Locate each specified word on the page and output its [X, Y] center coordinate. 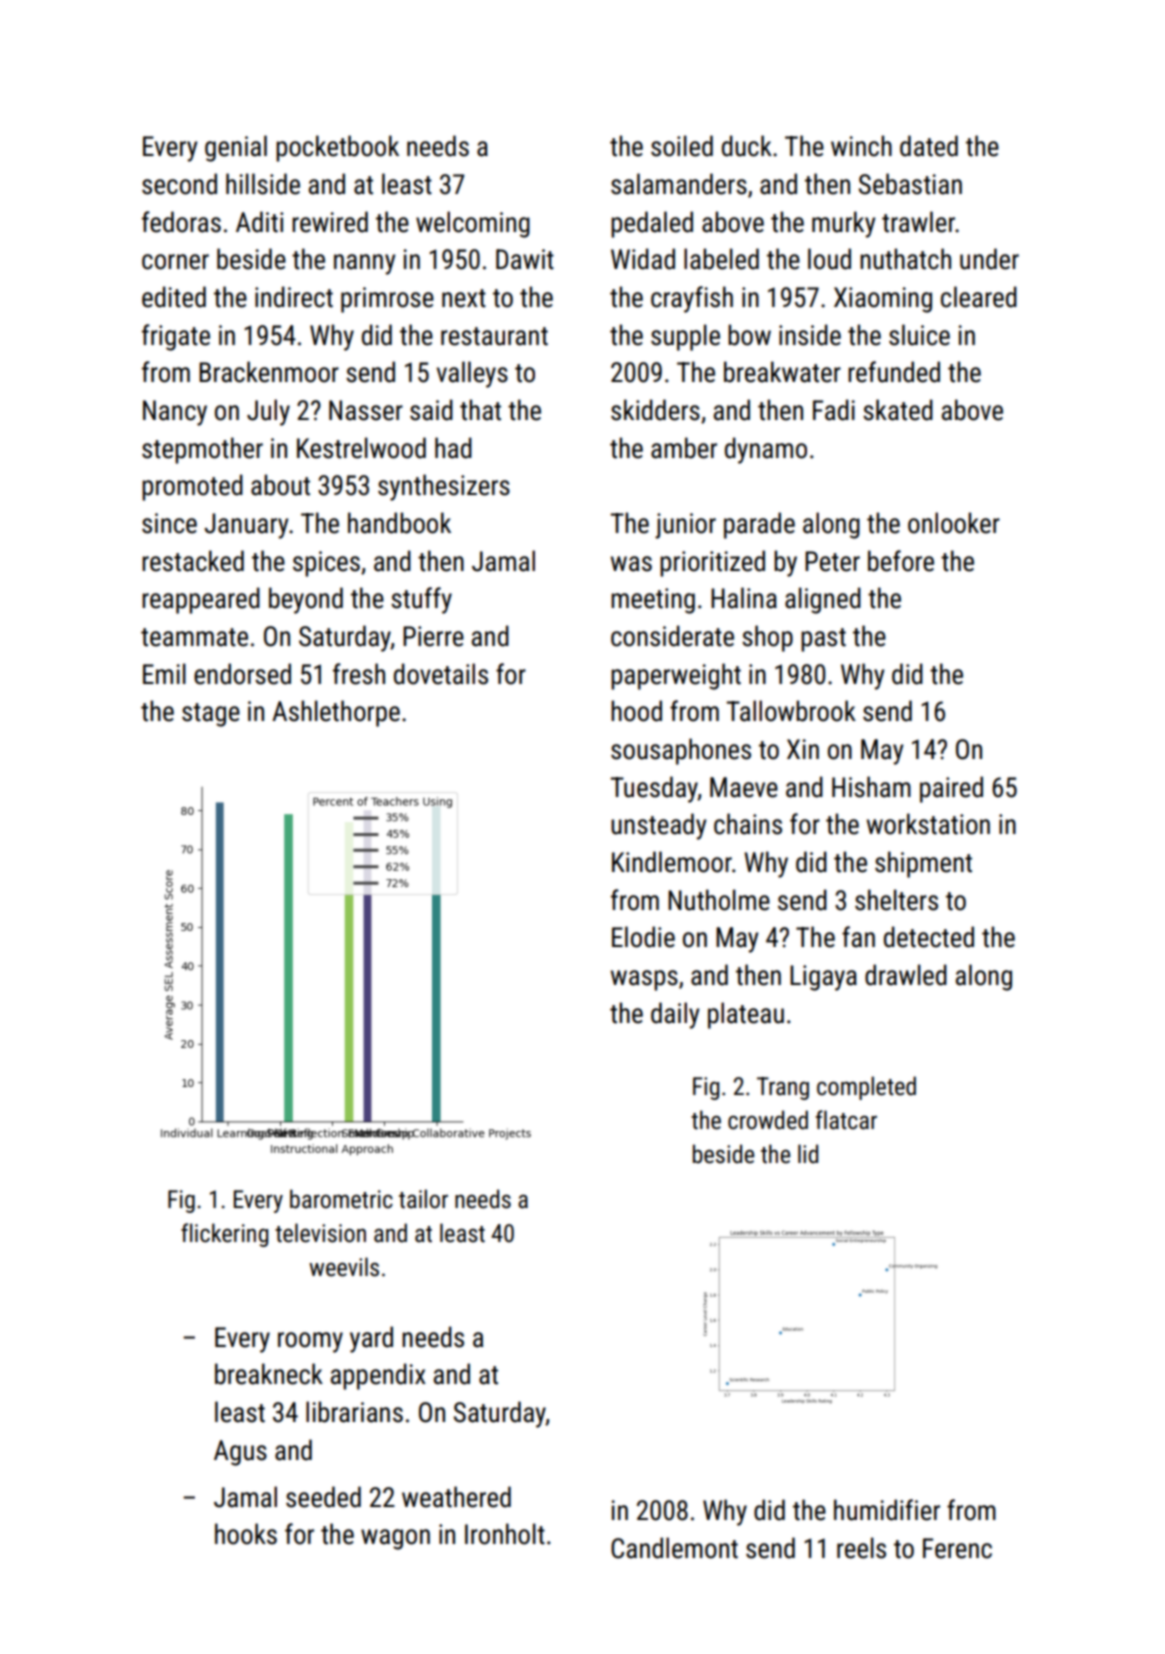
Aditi [259, 222]
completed [866, 1088]
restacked [193, 561]
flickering [224, 1235]
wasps [644, 980]
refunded [894, 372]
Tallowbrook [791, 711]
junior [685, 526]
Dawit [525, 259]
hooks [246, 1534]
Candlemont [674, 1548]
